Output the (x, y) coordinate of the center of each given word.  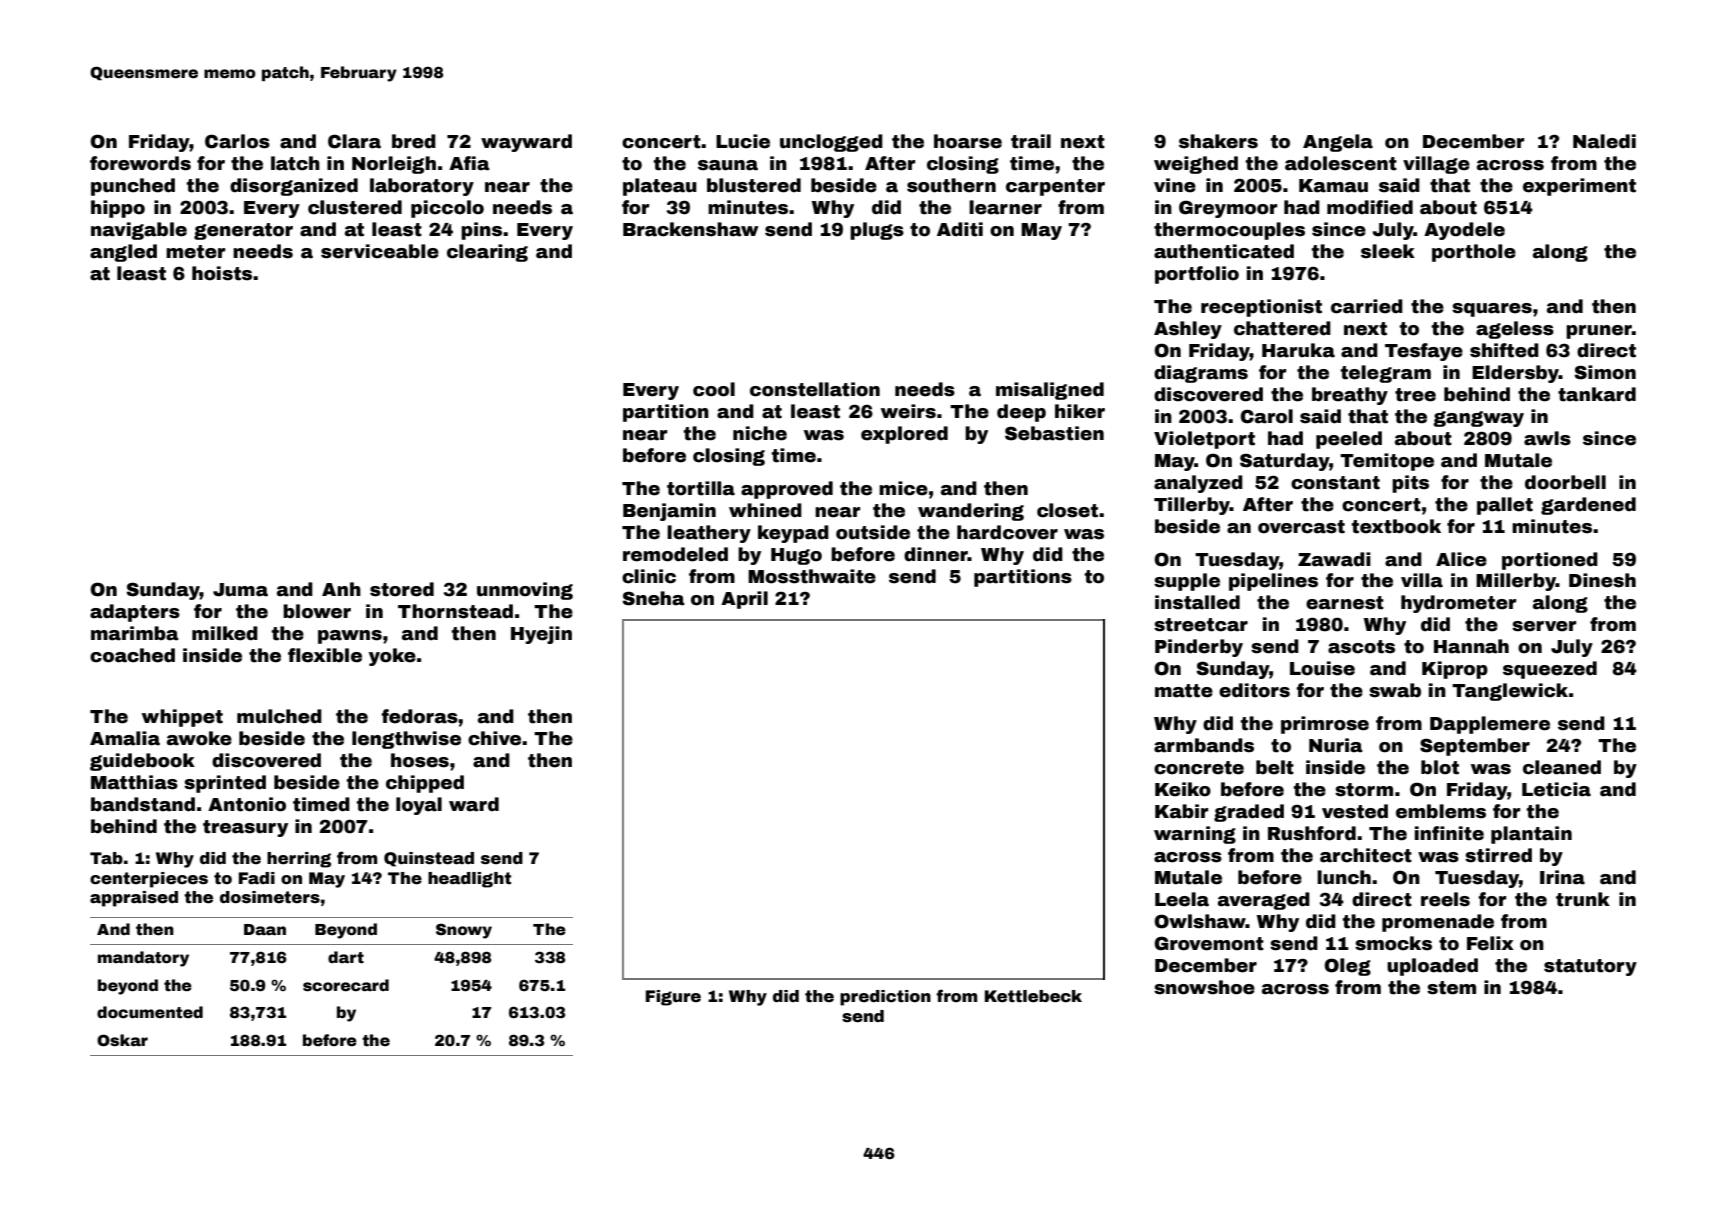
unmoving (525, 591)
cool (714, 389)
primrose (1325, 725)
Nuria (1336, 745)
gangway (1478, 419)
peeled (1349, 440)
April (744, 600)
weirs (908, 411)
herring (299, 860)
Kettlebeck (1033, 996)
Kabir (1181, 811)
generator (243, 231)
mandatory (143, 959)
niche (760, 433)
